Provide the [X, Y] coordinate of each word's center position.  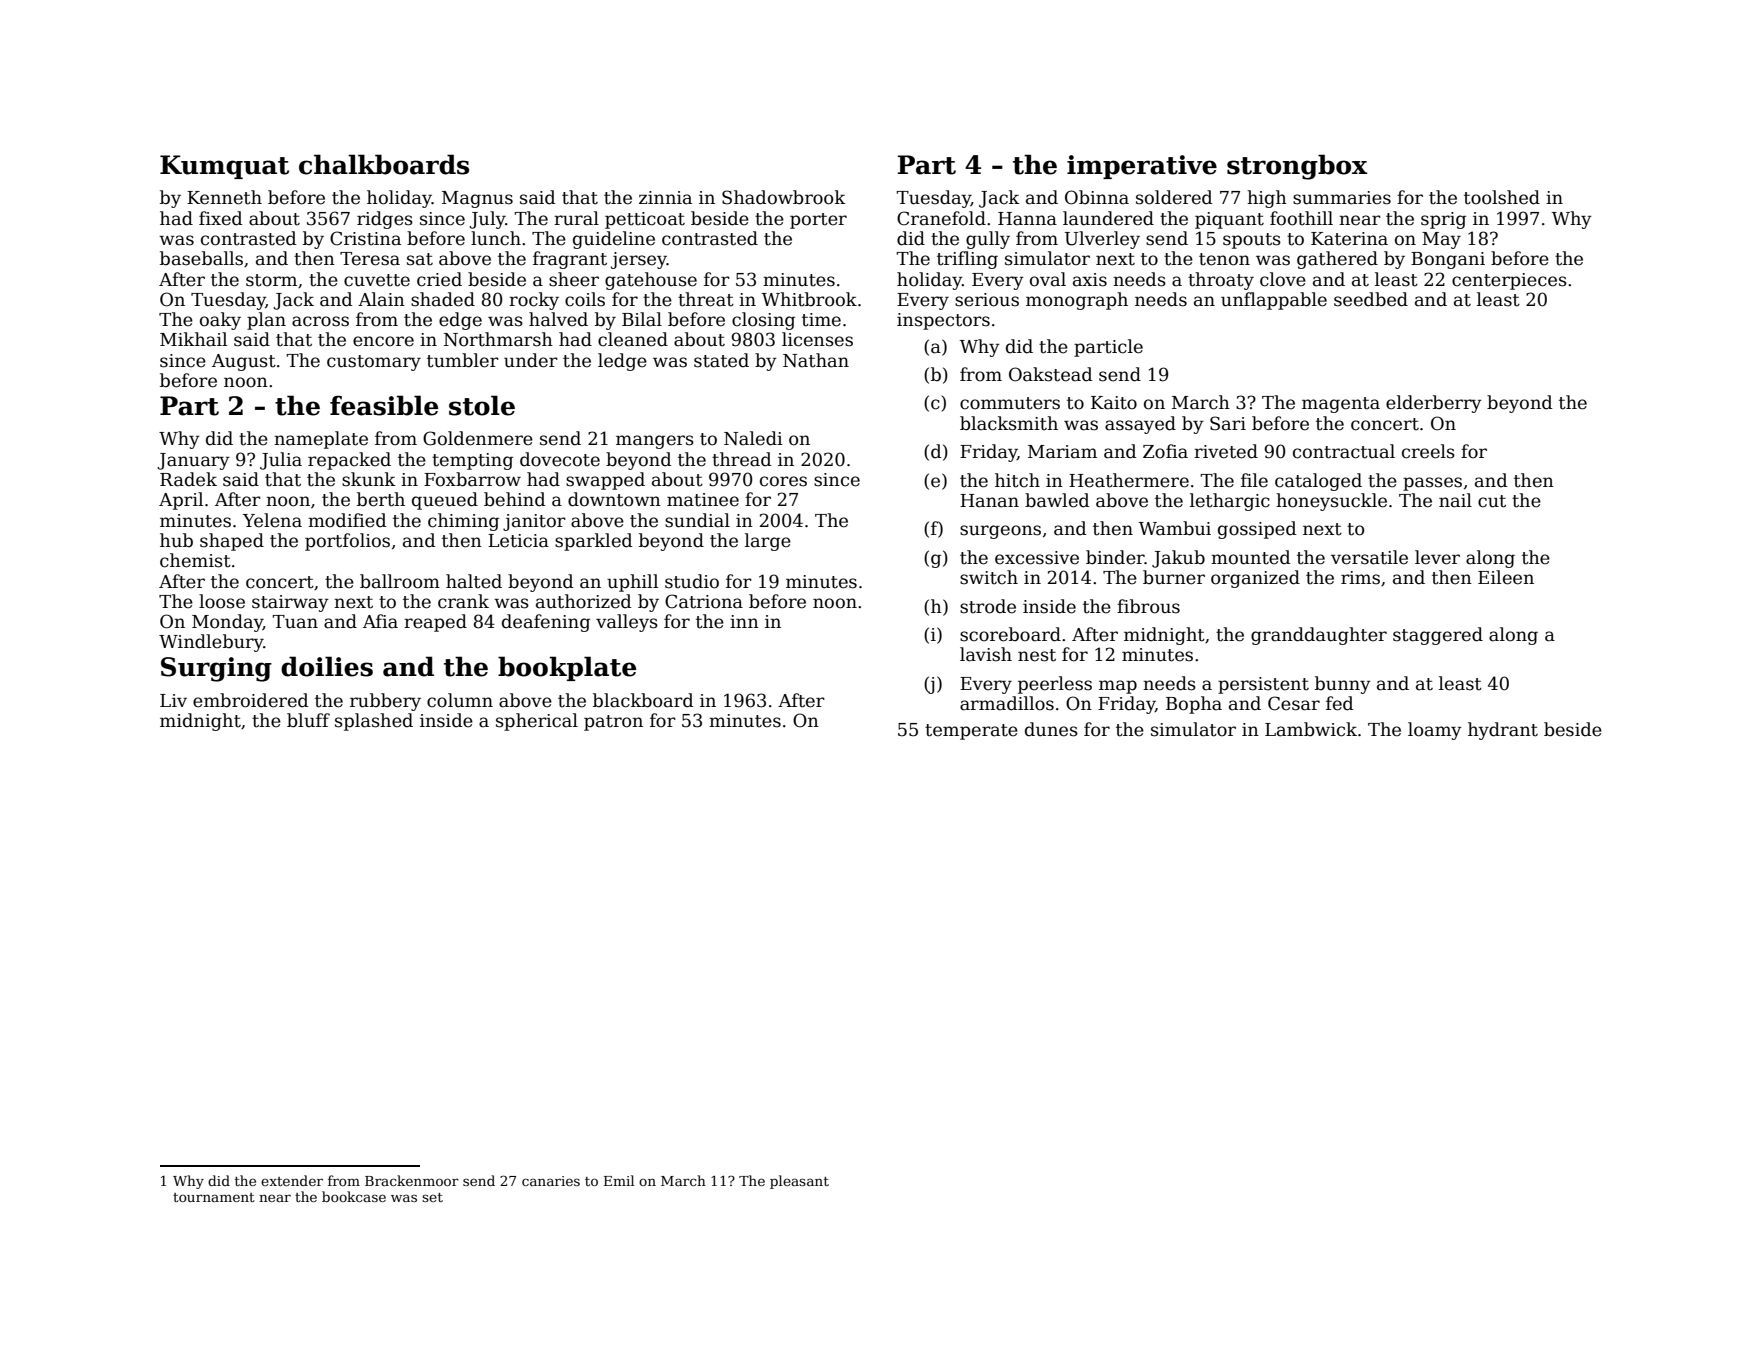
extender [292, 1180]
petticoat [645, 220]
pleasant [799, 1182]
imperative [1142, 167]
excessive [1037, 558]
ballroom [400, 581]
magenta [1341, 405]
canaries [551, 1181]
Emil [619, 1180]
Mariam [1062, 452]
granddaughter [1319, 636]
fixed [221, 218]
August [244, 362]
